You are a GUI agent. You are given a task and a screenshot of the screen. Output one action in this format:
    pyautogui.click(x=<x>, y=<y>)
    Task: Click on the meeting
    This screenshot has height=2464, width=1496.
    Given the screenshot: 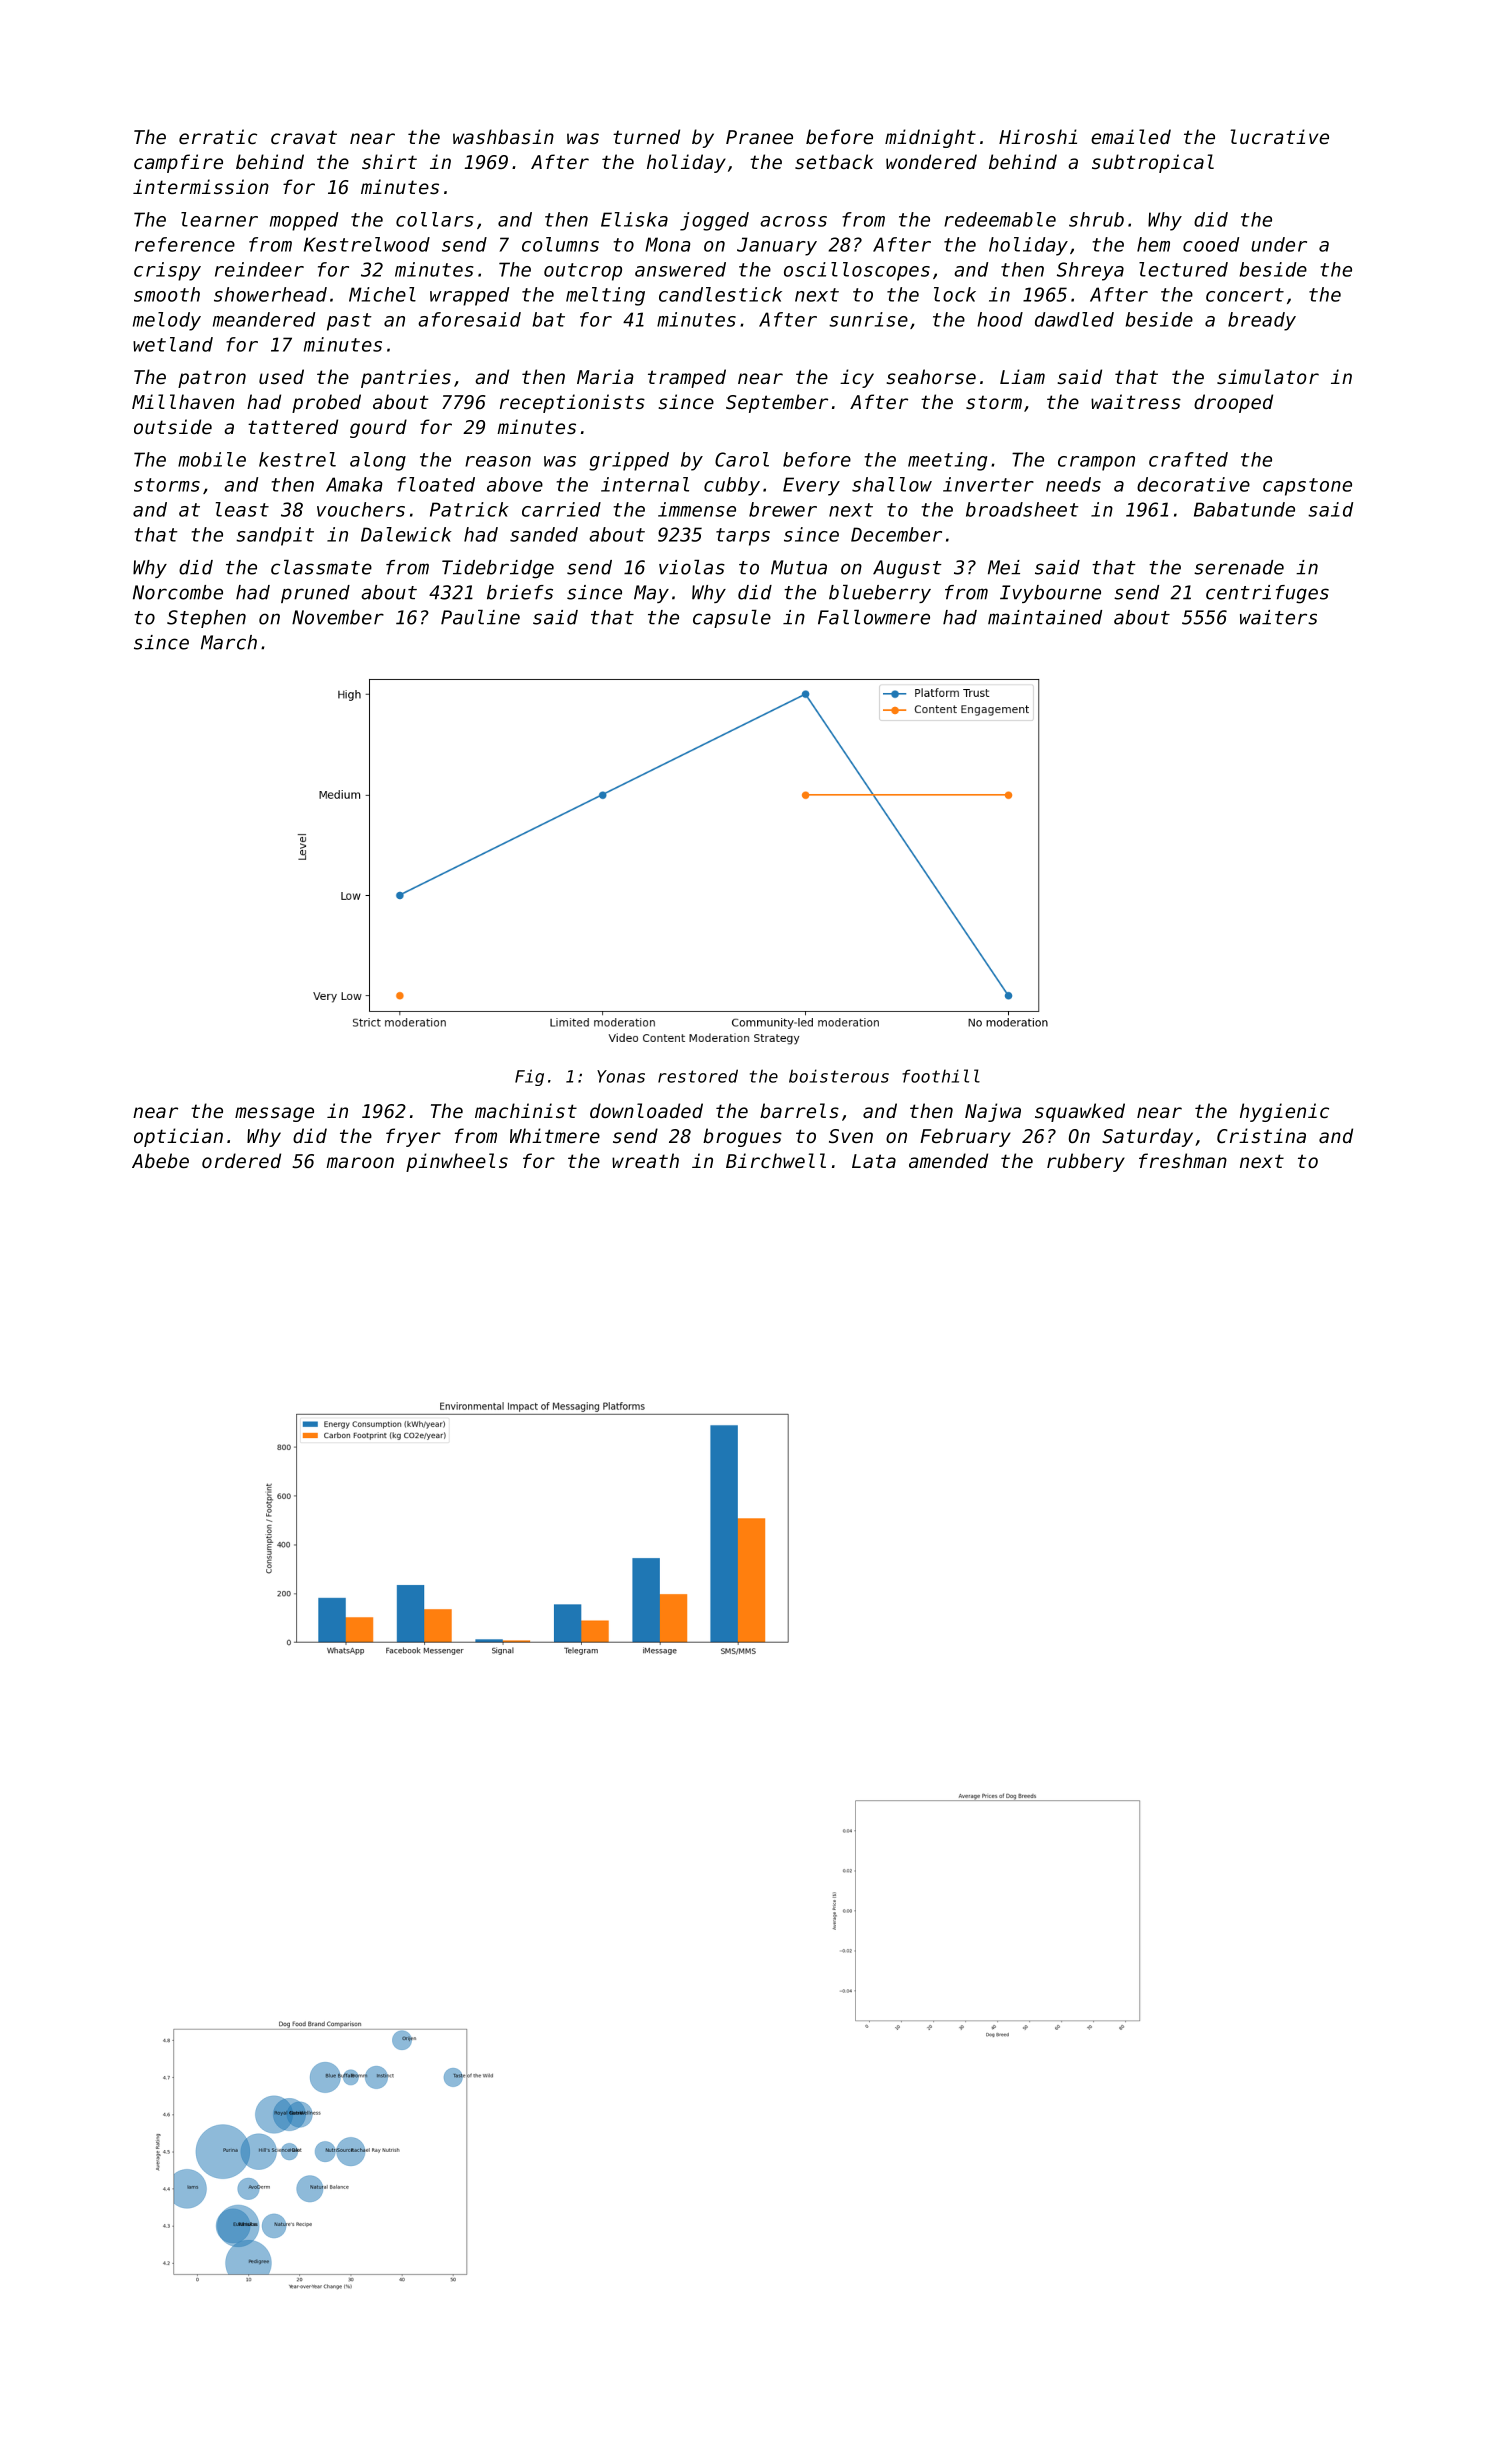 What is the action you would take?
    pyautogui.click(x=947, y=461)
